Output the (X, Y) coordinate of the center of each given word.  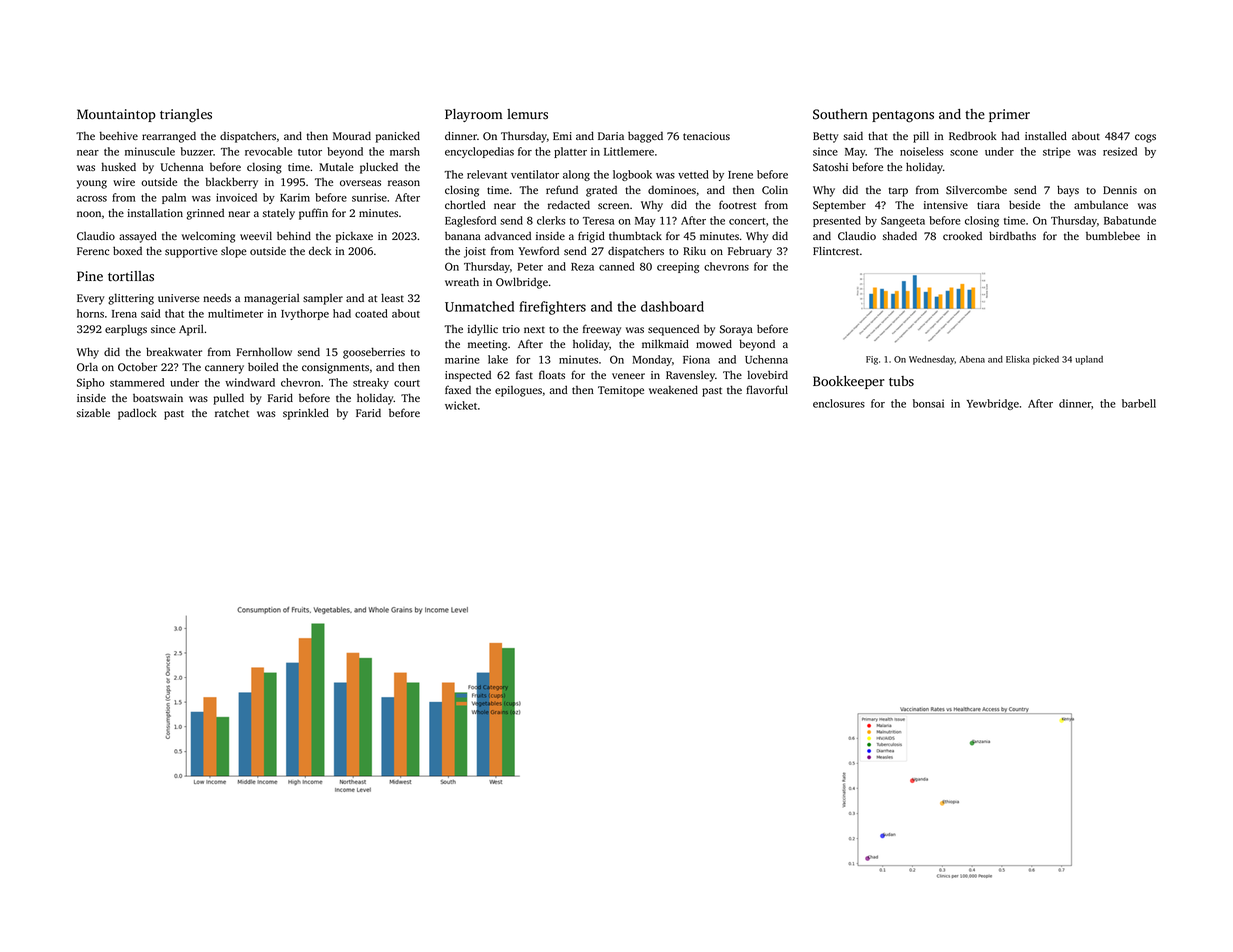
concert (747, 221)
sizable (93, 413)
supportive (191, 252)
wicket (461, 405)
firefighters (552, 308)
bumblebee (1113, 235)
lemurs (527, 114)
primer (1009, 115)
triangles (186, 116)
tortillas (131, 276)
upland (1089, 360)
